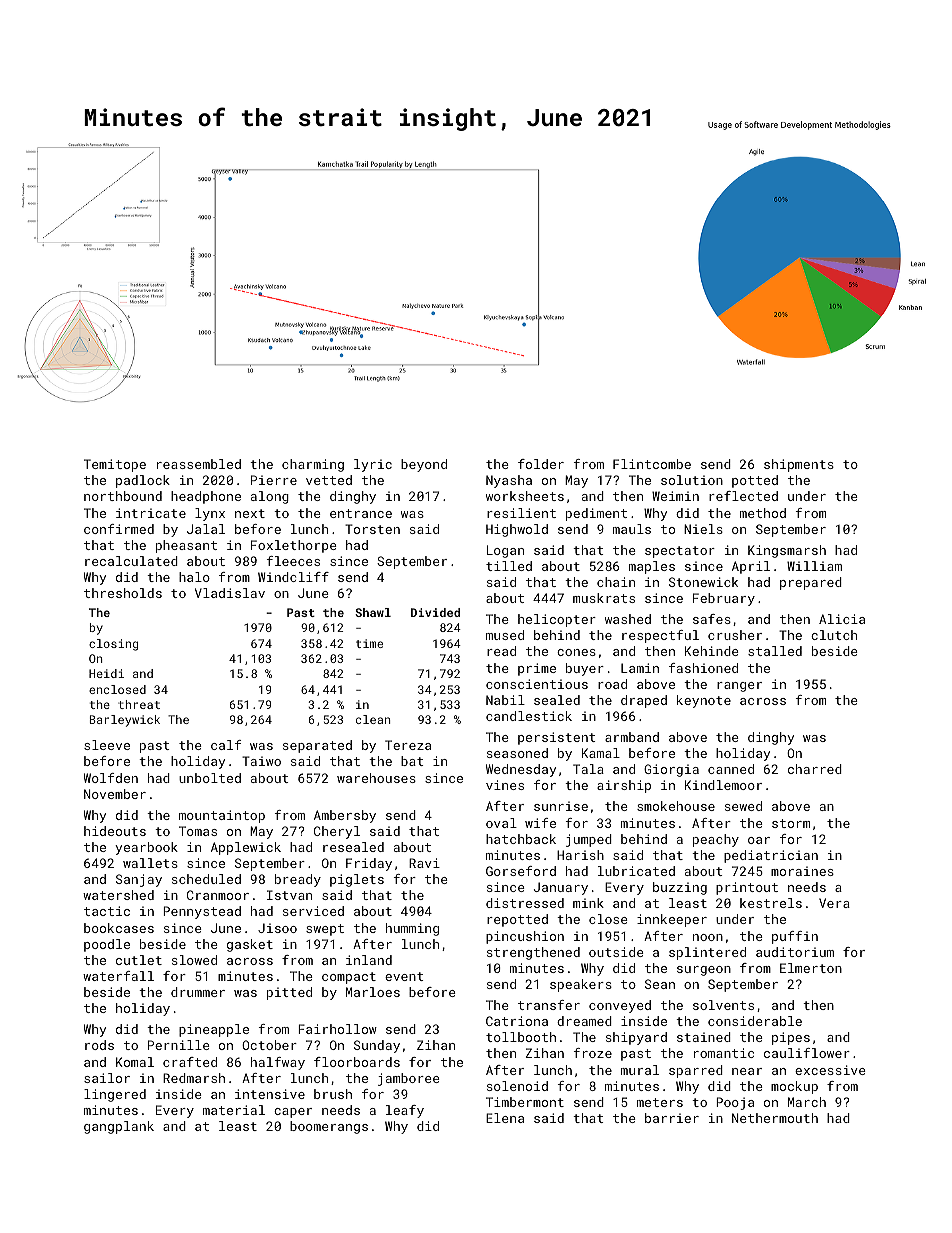  Describe the element at coordinates (541, 464) in the page. I see `folder` at that location.
